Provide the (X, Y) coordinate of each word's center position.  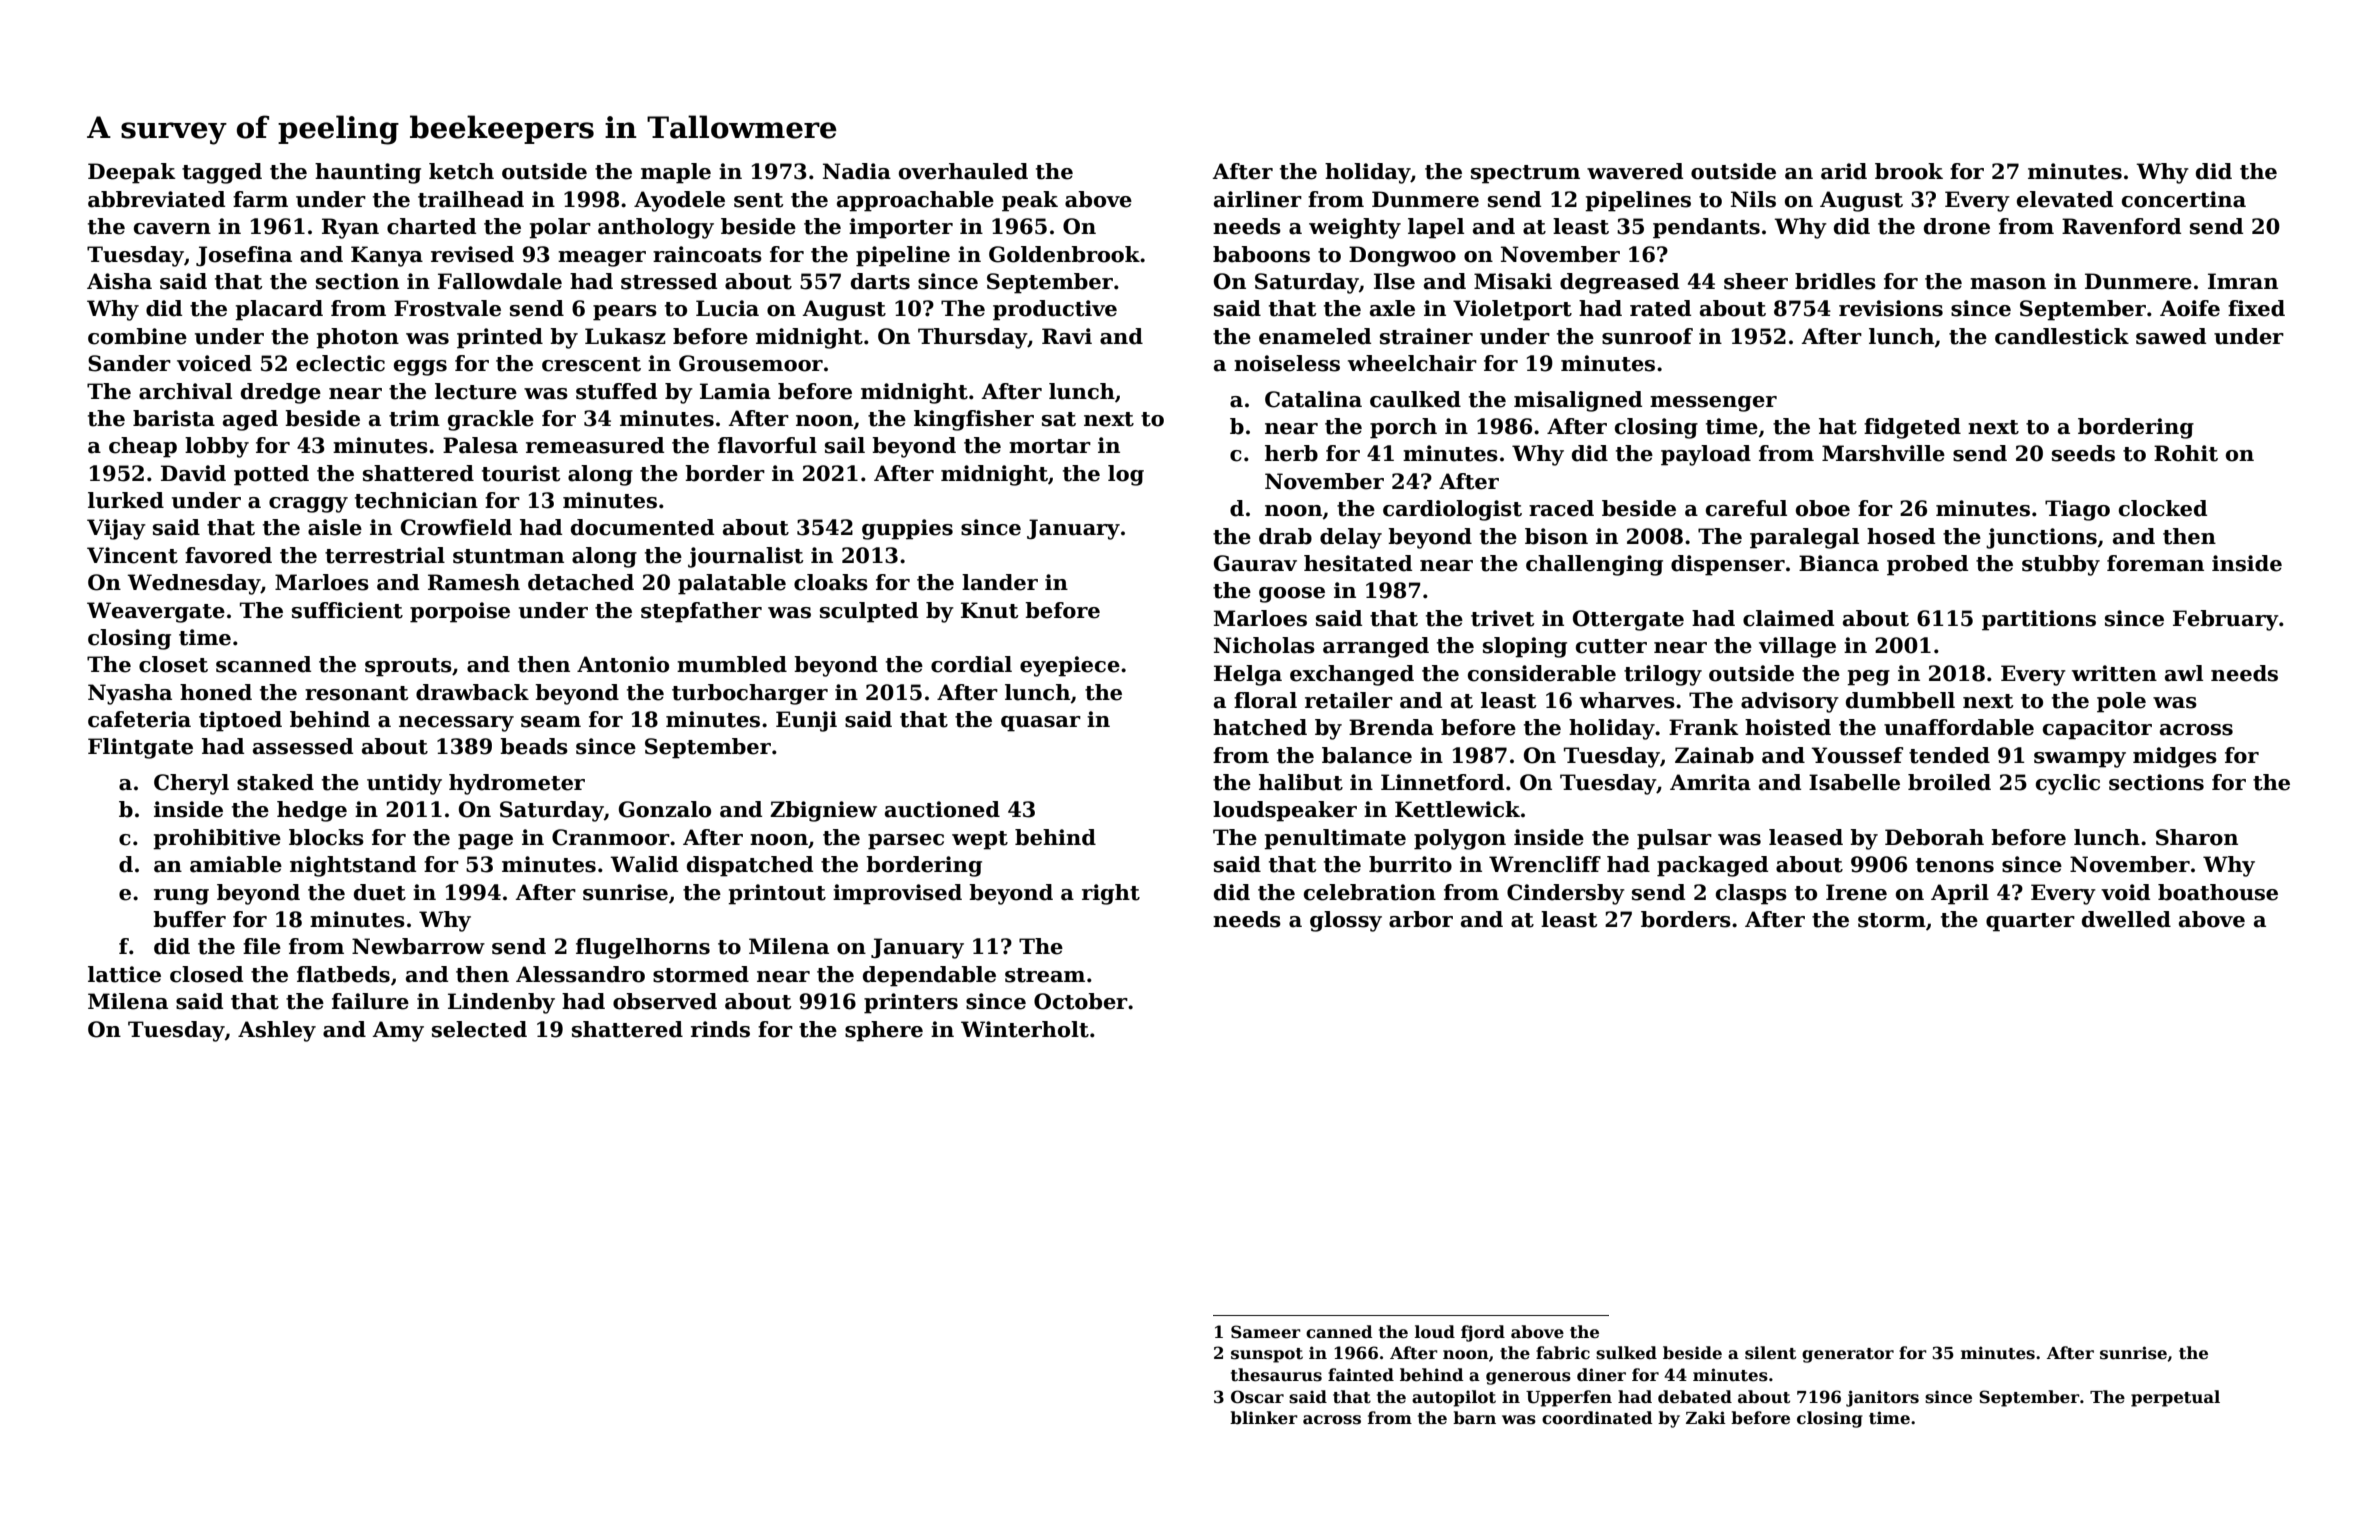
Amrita (1710, 782)
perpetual (2175, 1398)
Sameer (1266, 1332)
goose (1292, 595)
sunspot (1267, 1355)
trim (414, 418)
